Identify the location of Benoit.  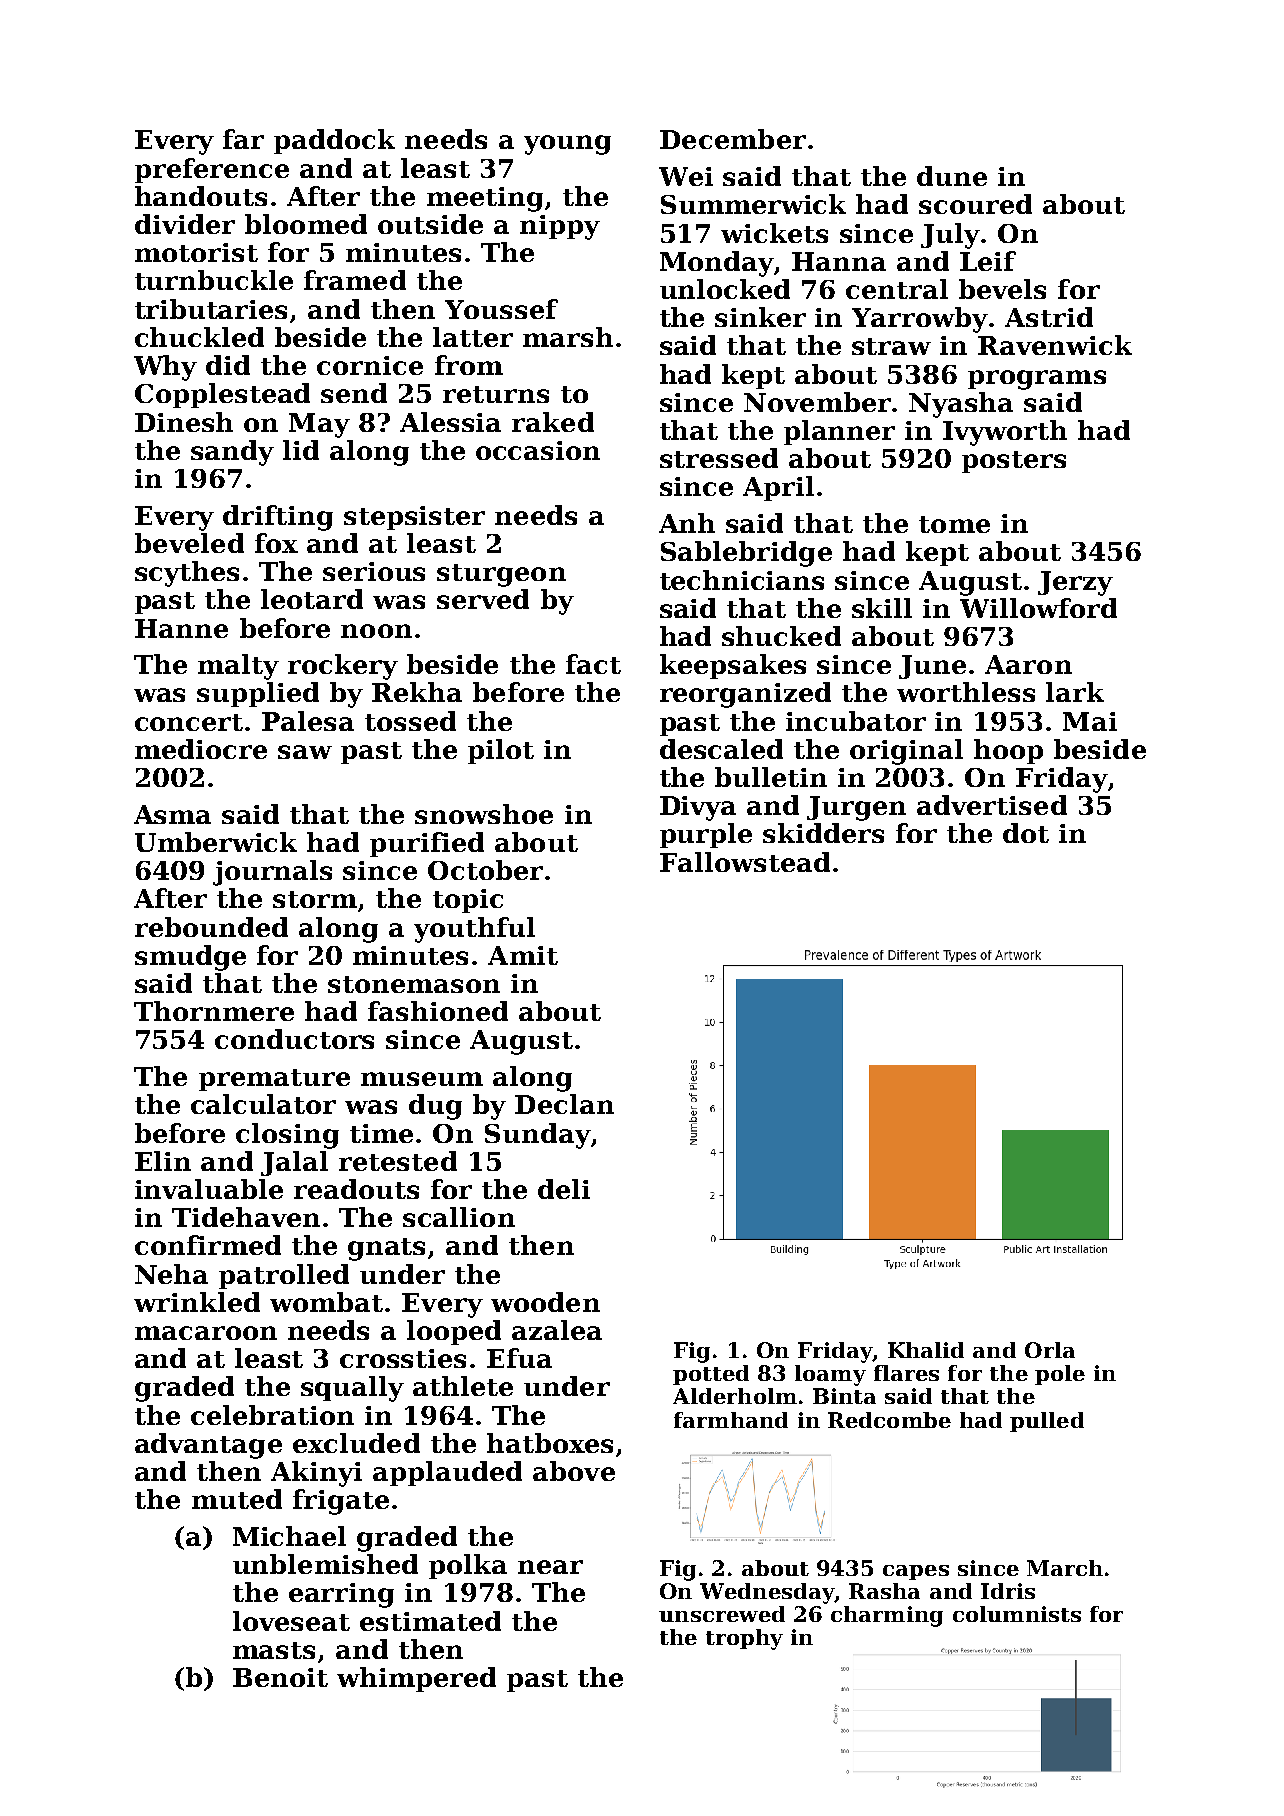
(280, 1677).
